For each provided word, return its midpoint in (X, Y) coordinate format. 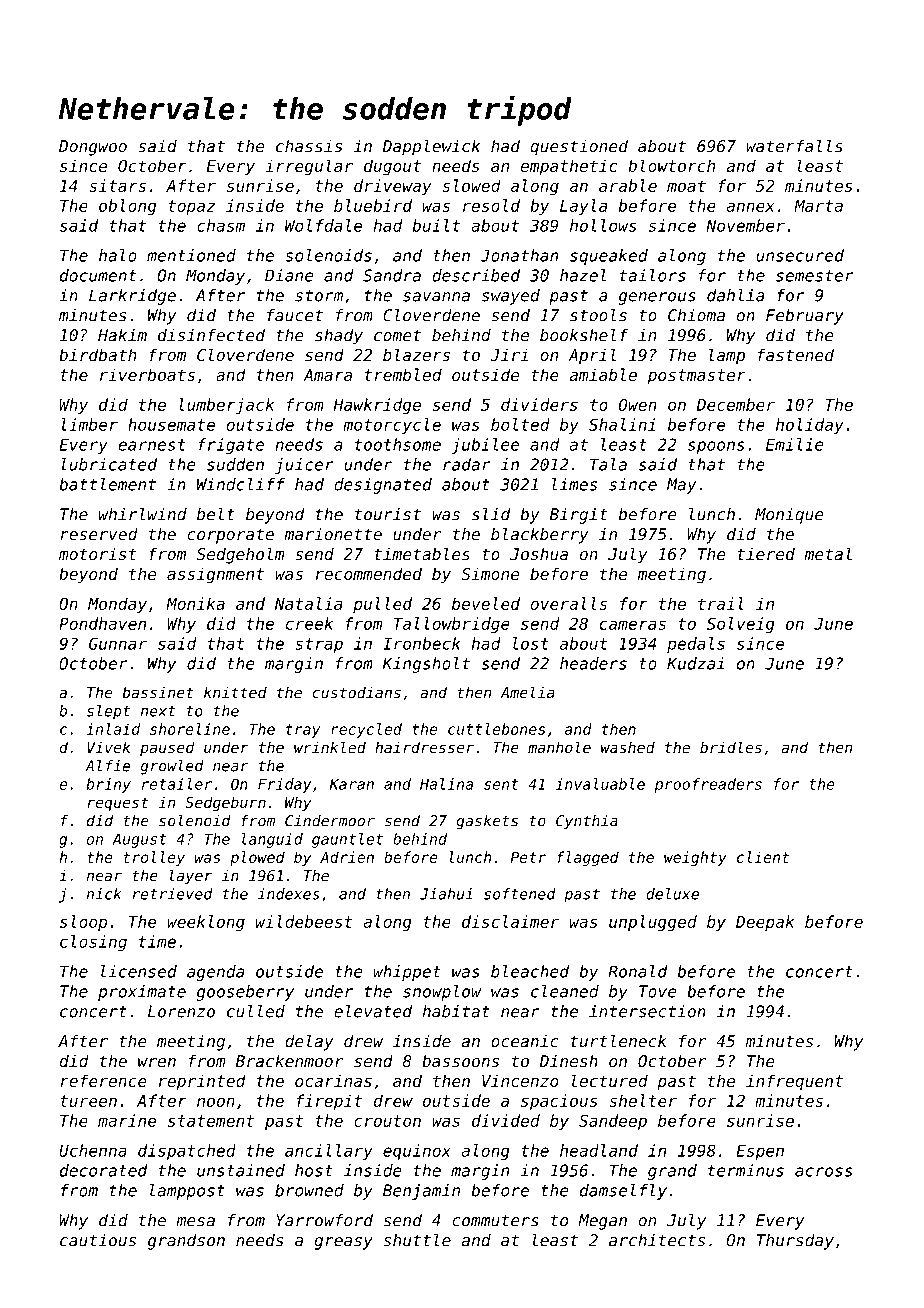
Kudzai (695, 663)
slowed (471, 185)
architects (657, 1240)
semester (815, 276)
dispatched (187, 1152)
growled (172, 767)
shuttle (417, 1240)
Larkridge (132, 297)
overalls (569, 603)
